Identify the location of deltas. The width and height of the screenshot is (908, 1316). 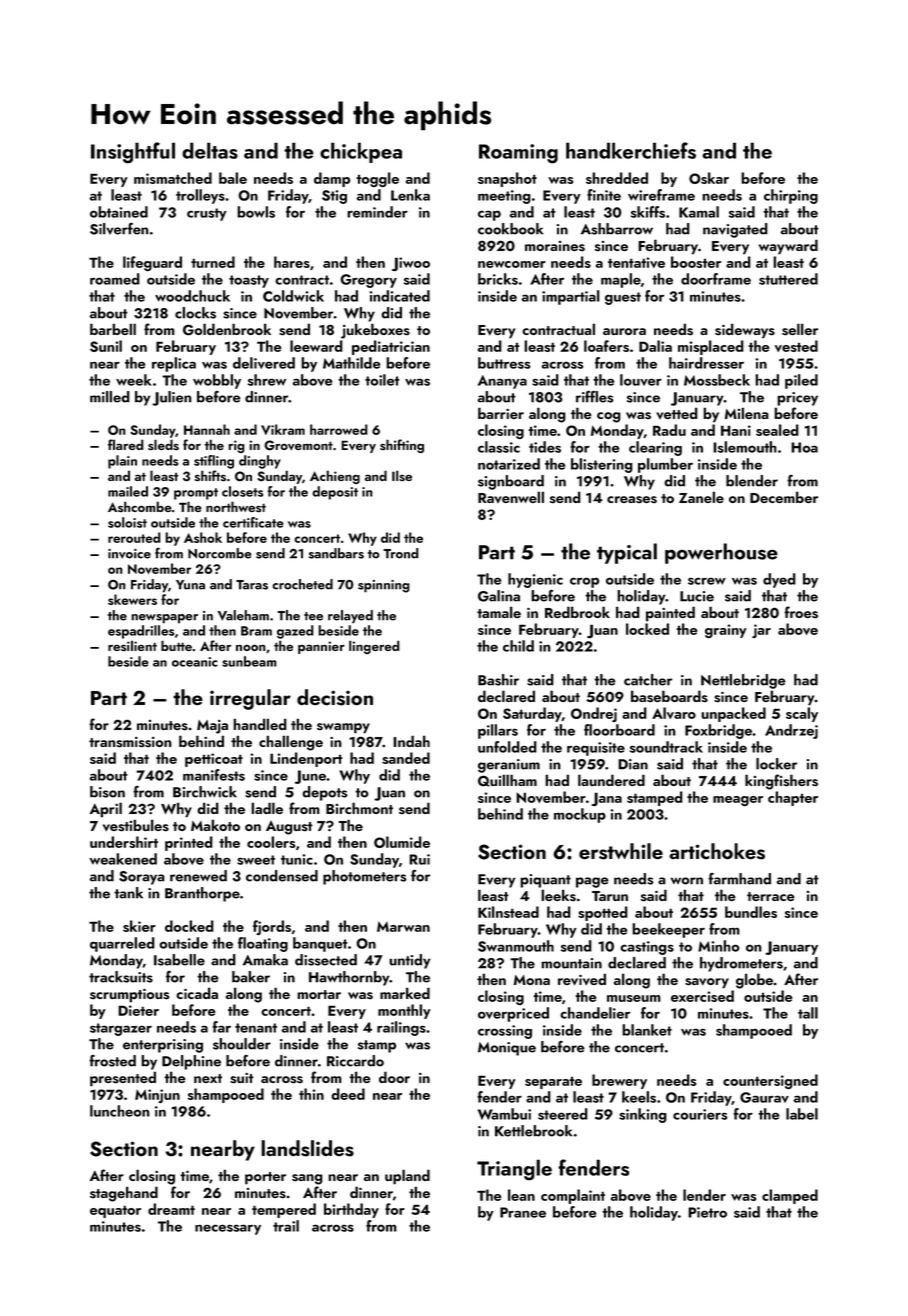
(210, 150).
